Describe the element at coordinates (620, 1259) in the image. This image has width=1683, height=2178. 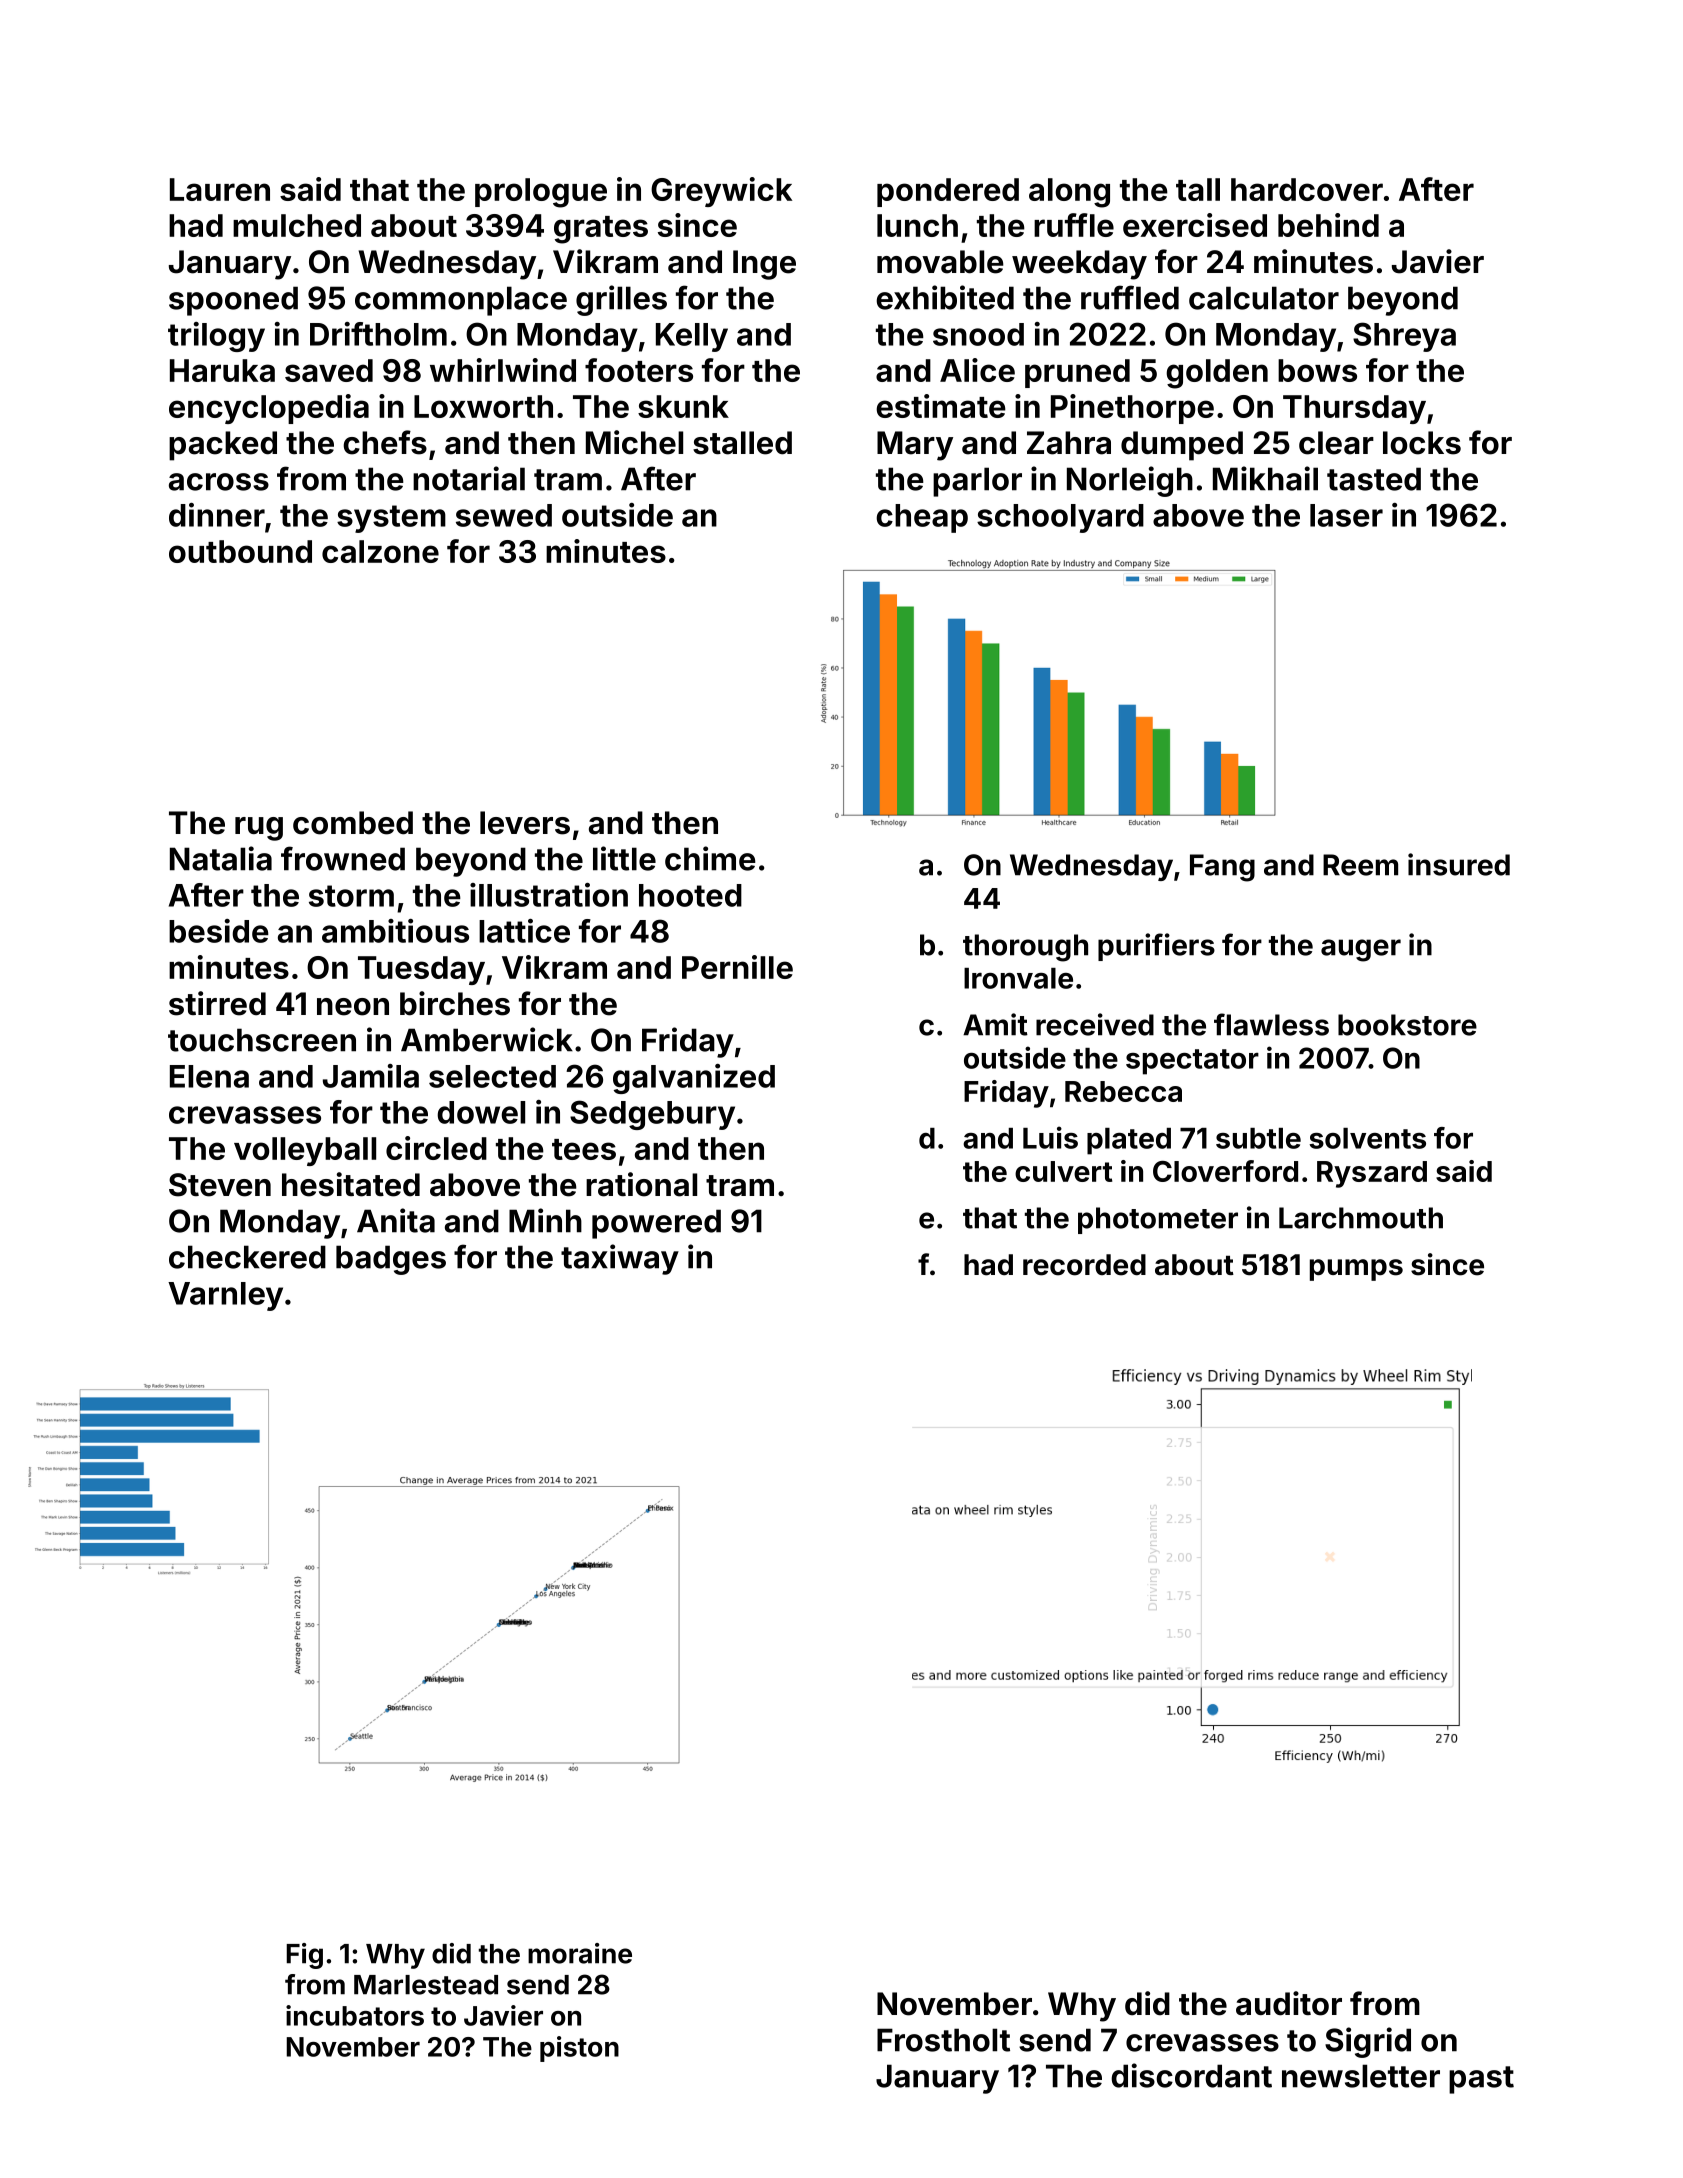
I see `taxiway` at that location.
